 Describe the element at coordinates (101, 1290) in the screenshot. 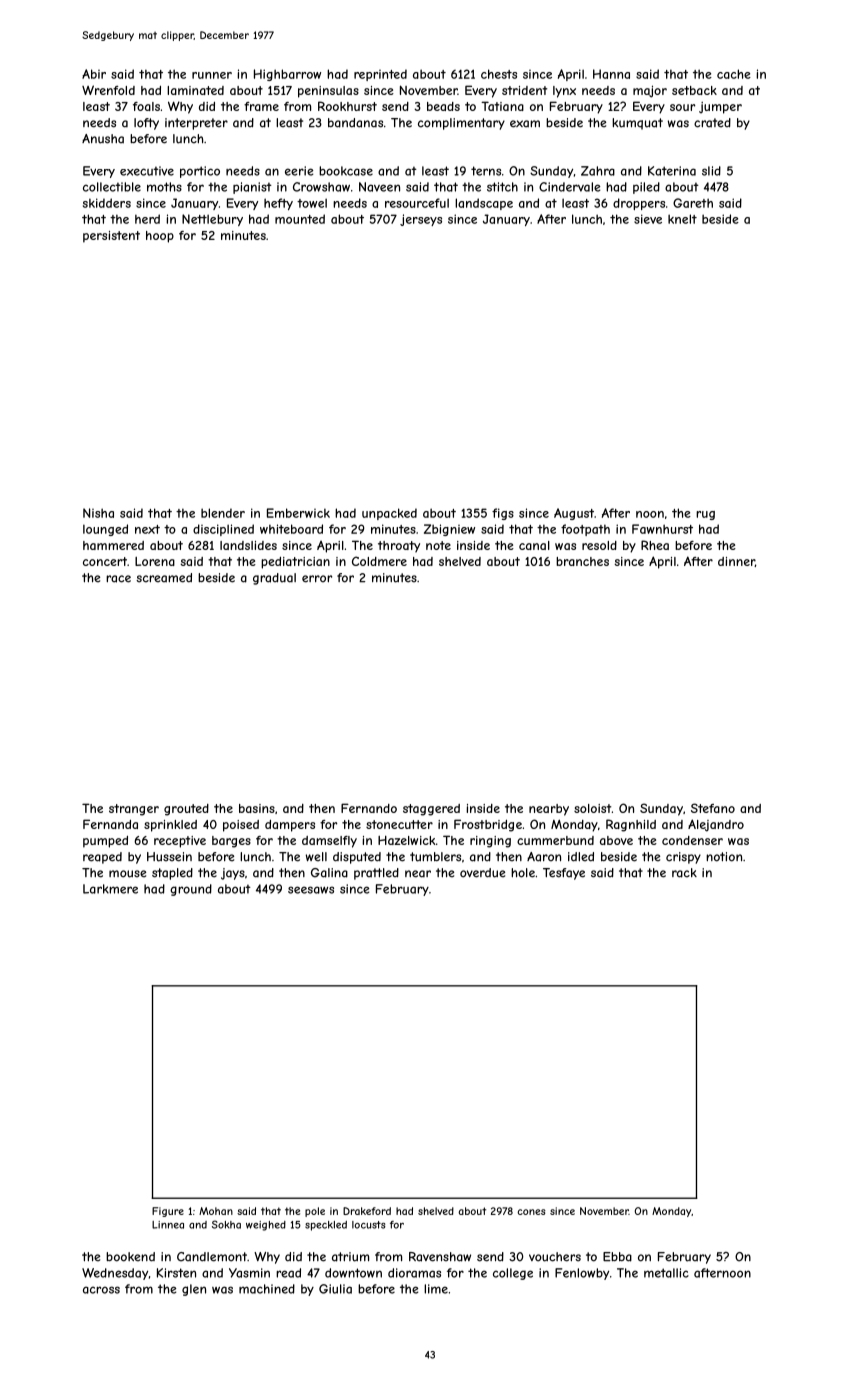

I see `across` at that location.
